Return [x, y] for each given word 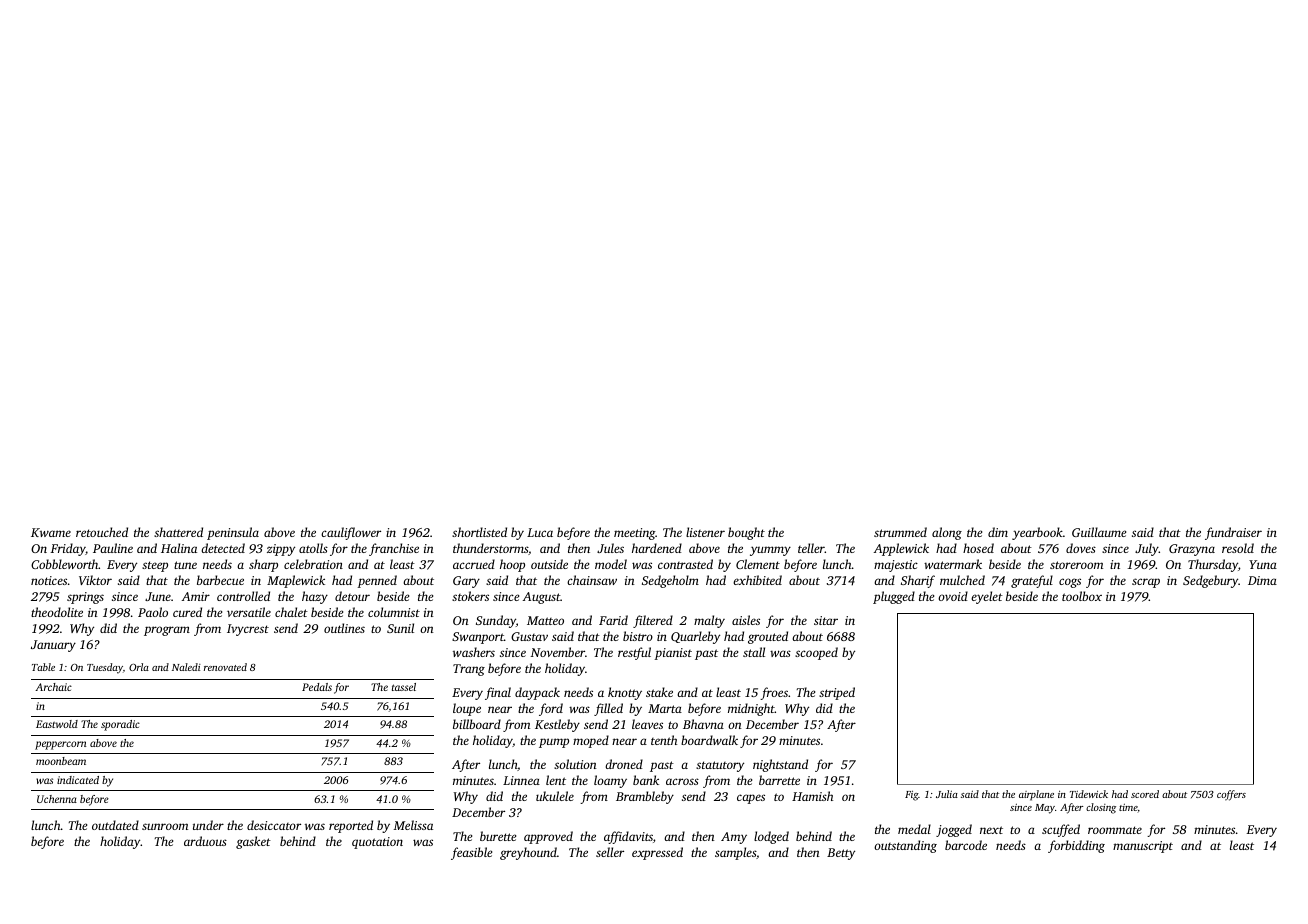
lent [556, 780]
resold [1238, 548]
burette [498, 836]
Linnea [521, 780]
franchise [394, 549]
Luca [540, 532]
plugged [894, 597]
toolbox [1082, 596]
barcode [966, 845]
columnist [394, 612]
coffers [1231, 795]
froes [774, 693]
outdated [115, 825]
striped [837, 693]
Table [43, 667]
